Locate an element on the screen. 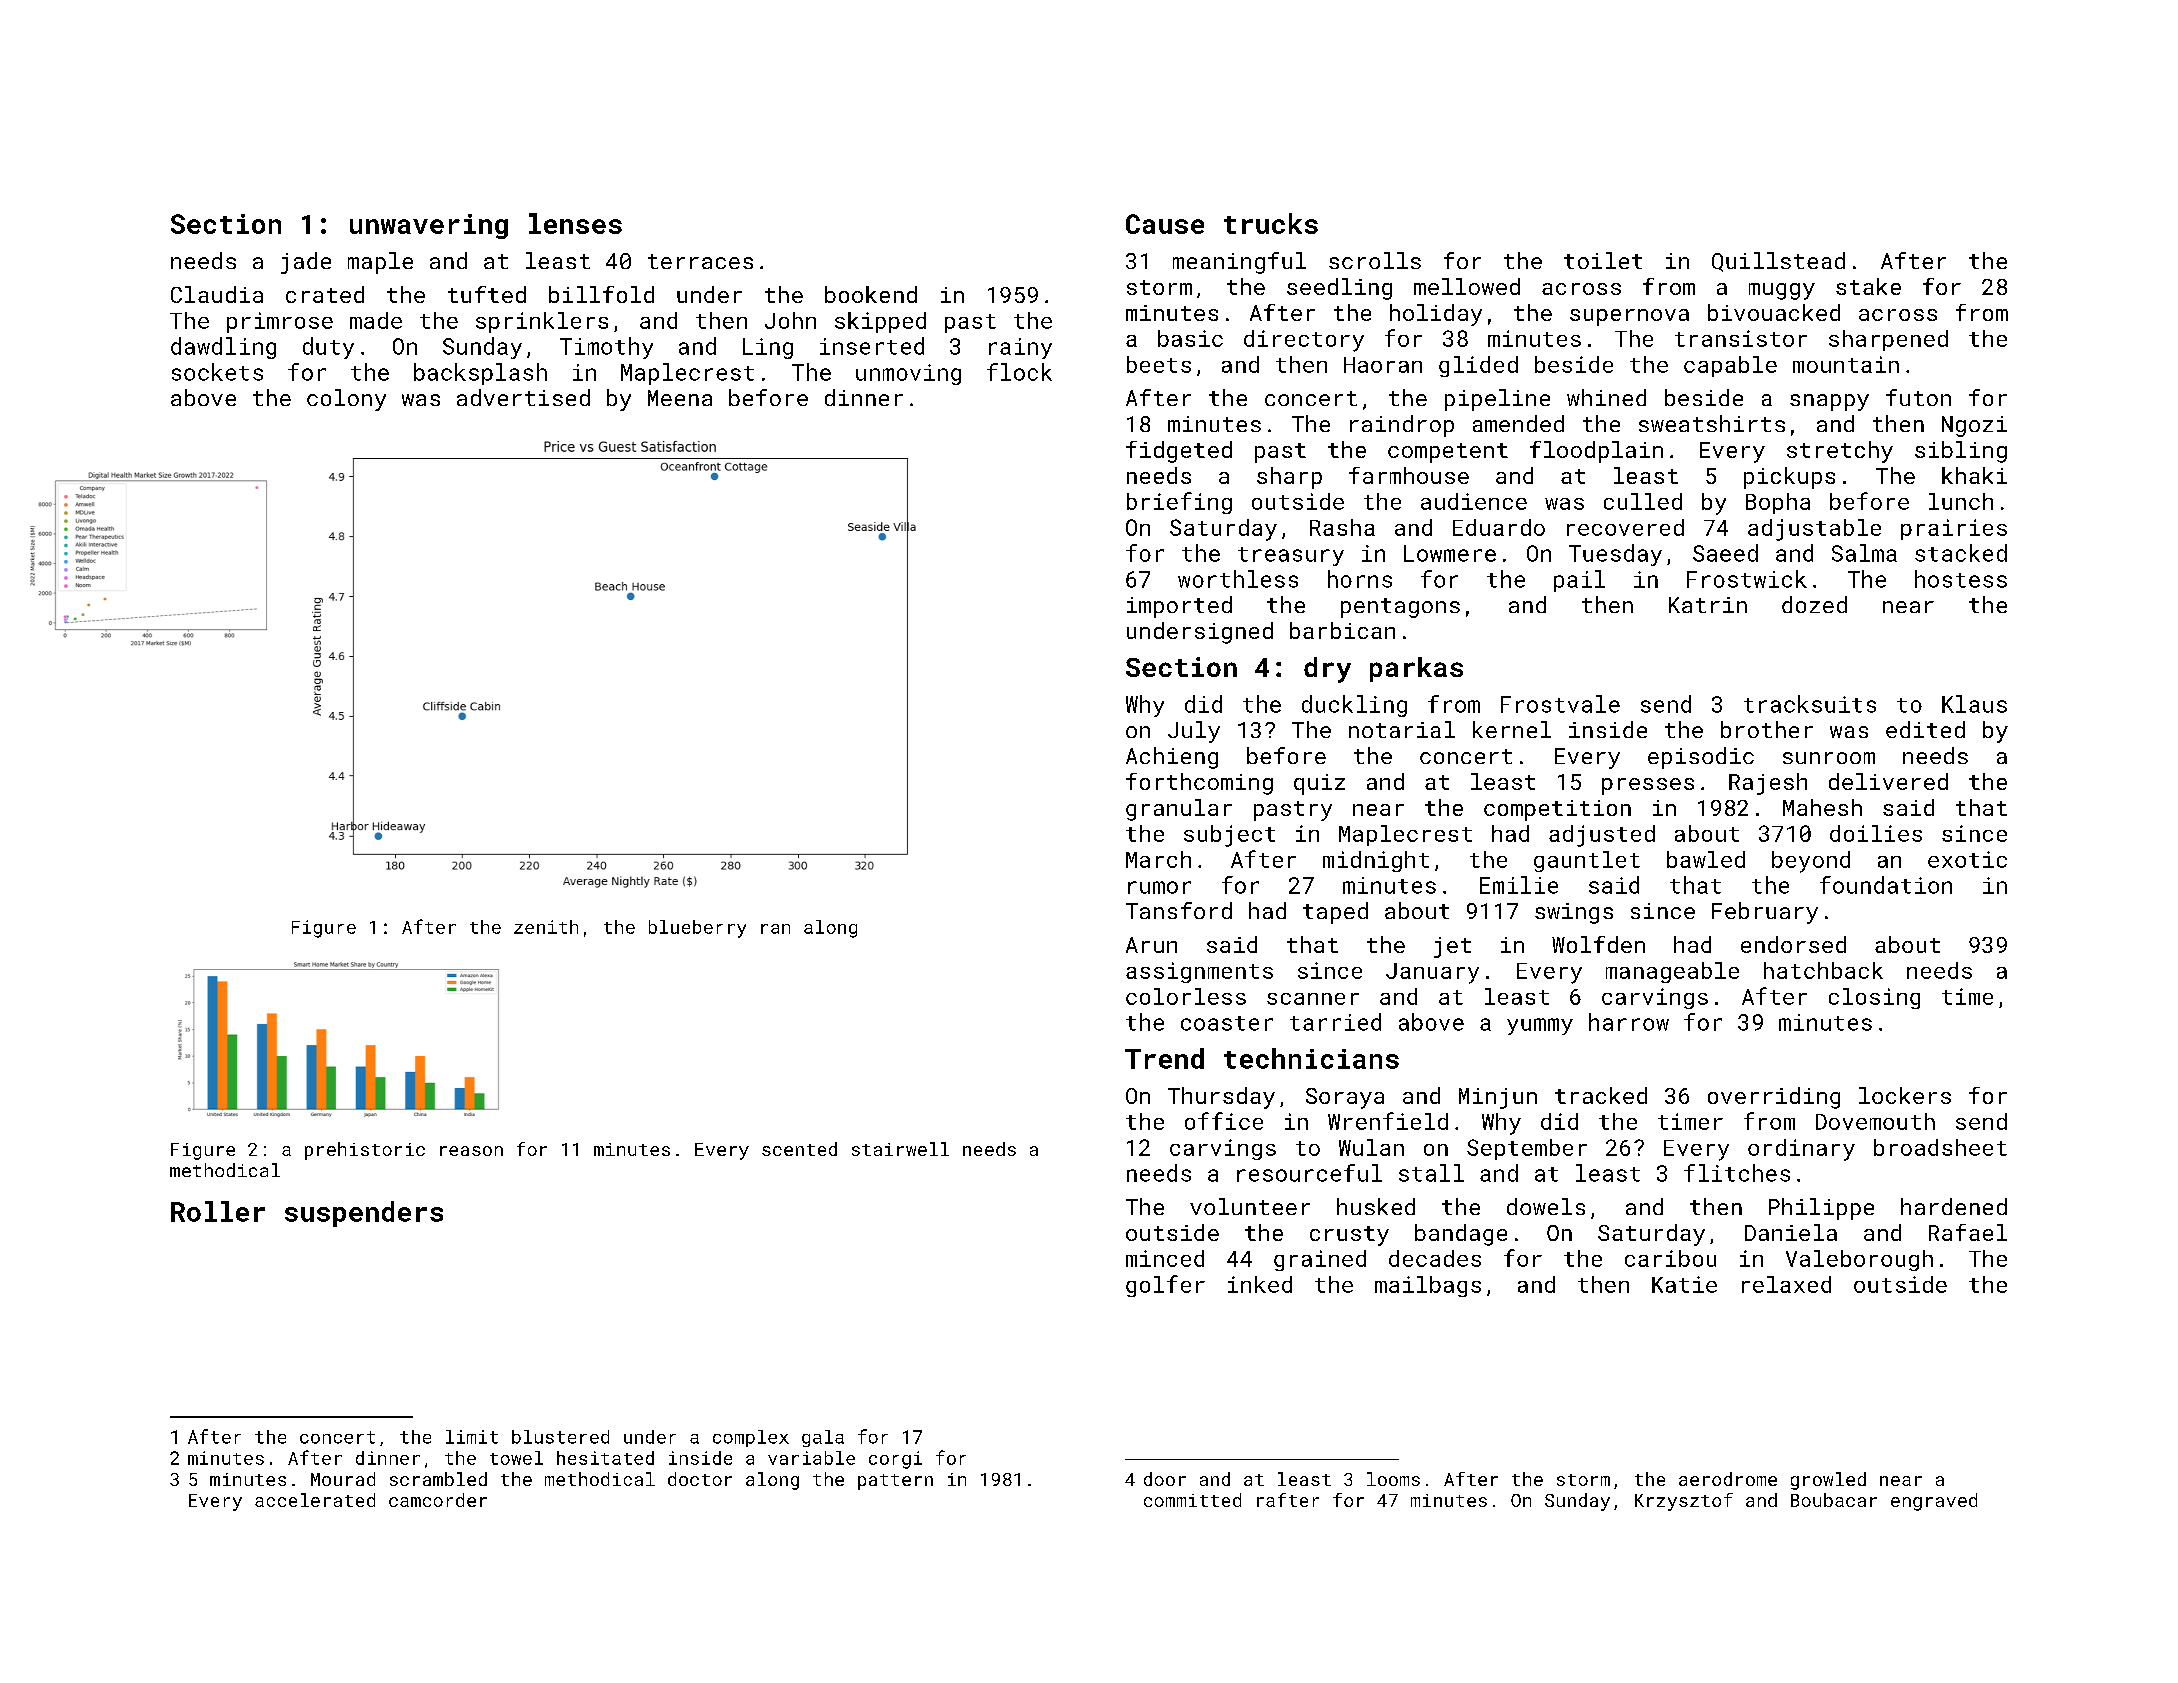 The width and height of the screenshot is (2178, 1683). Lowmere is located at coordinates (1450, 553).
